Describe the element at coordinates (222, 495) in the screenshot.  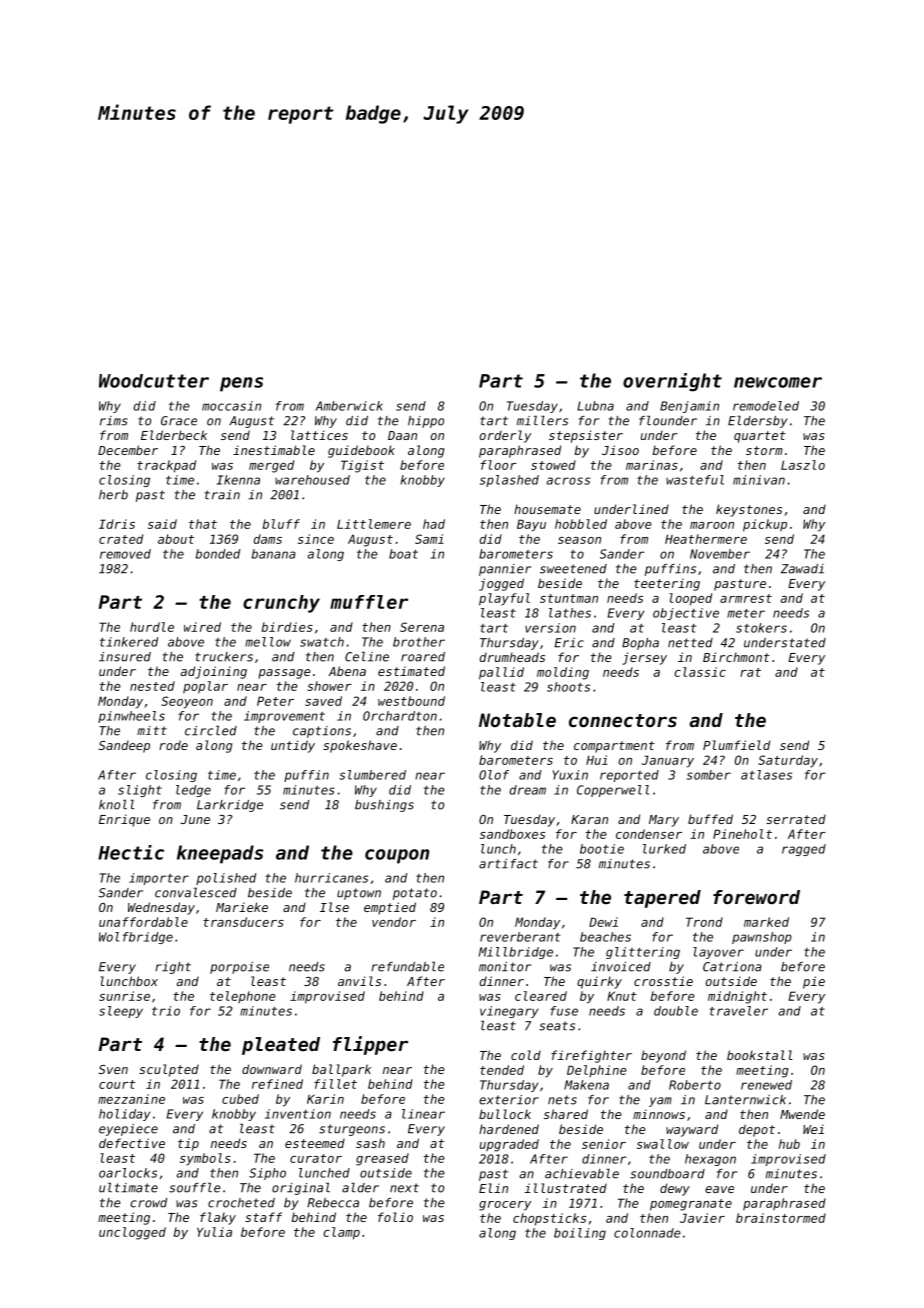
I see `train` at that location.
